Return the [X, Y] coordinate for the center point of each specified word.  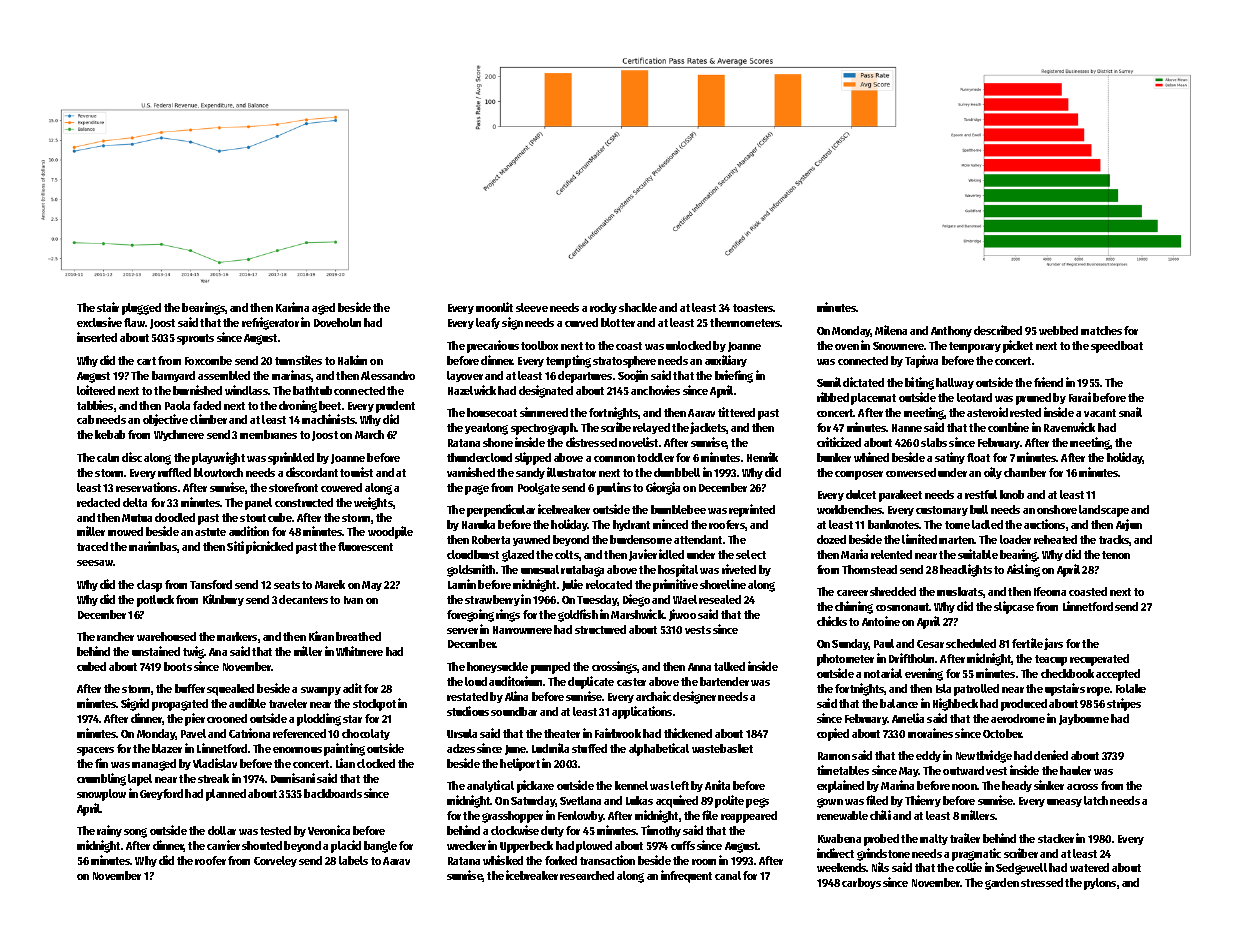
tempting [568, 361]
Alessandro [388, 375]
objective [165, 420]
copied [833, 734]
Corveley [275, 861]
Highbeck [955, 704]
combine [1008, 427]
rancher [115, 636]
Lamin [462, 584]
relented [891, 554]
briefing [734, 376]
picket [1018, 346]
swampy [321, 691]
